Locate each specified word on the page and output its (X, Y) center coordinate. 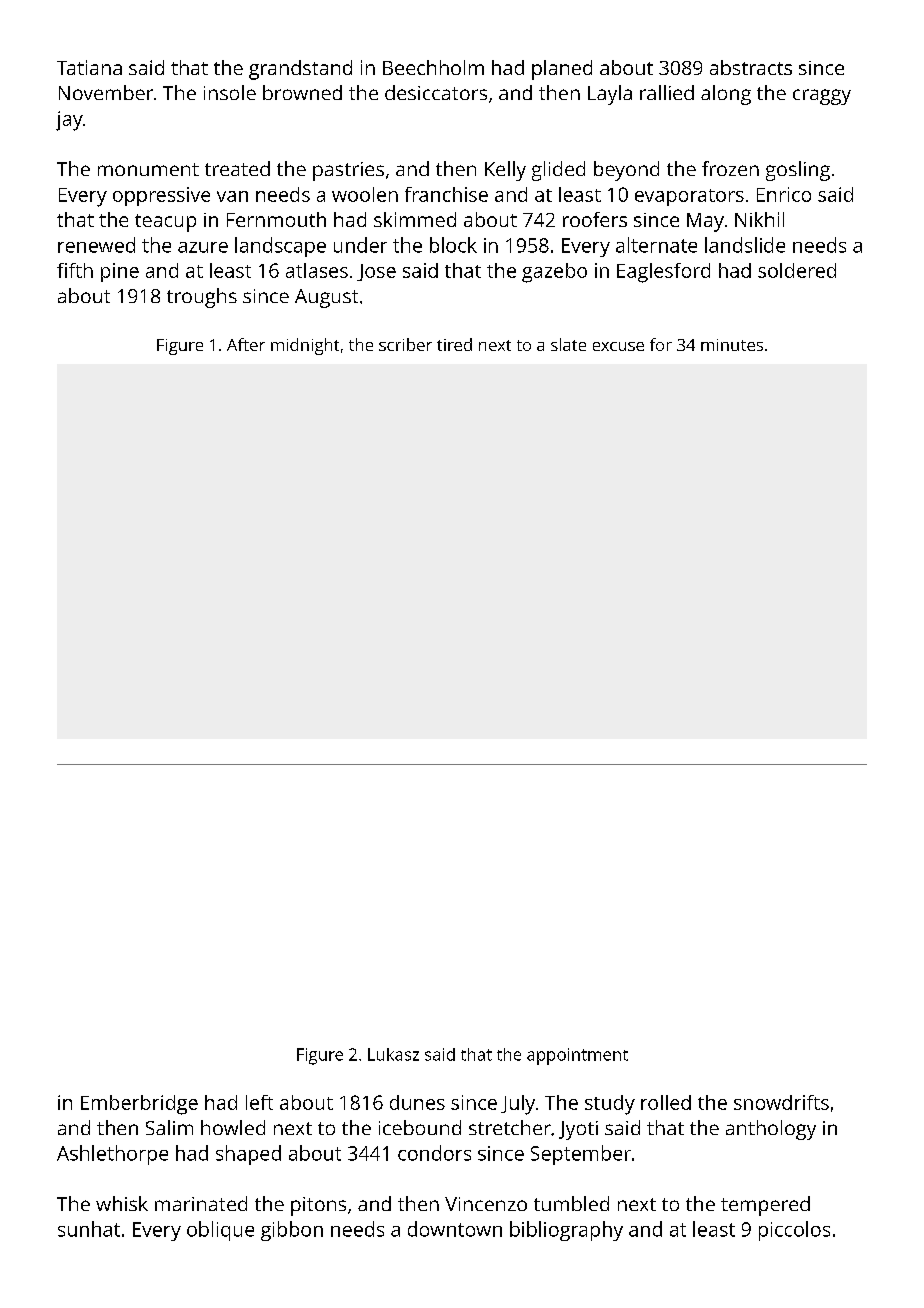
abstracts (751, 67)
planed (562, 70)
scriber (405, 344)
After (246, 344)
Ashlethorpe (112, 1155)
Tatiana (89, 67)
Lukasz (393, 1054)
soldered (797, 270)
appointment (577, 1056)
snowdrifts (781, 1102)
